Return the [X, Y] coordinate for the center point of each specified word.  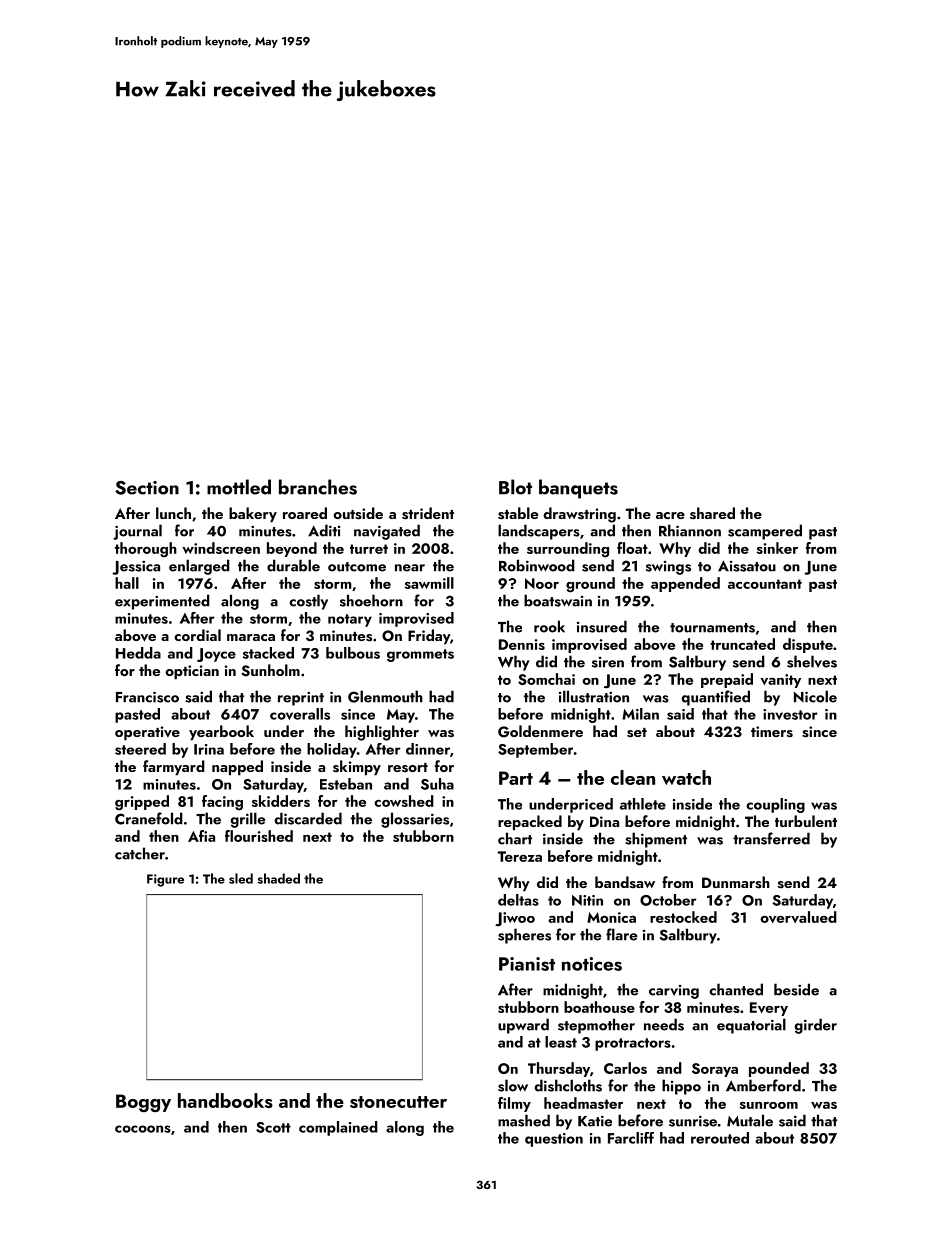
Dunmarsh [736, 882]
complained [338, 1128]
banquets [578, 489]
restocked [683, 917]
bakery [253, 515]
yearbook [221, 733]
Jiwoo [515, 919]
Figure [165, 880]
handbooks [225, 1100]
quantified [715, 698]
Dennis [522, 644]
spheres [524, 936]
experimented [162, 602]
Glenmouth [385, 696]
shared [712, 513]
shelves [812, 661]
